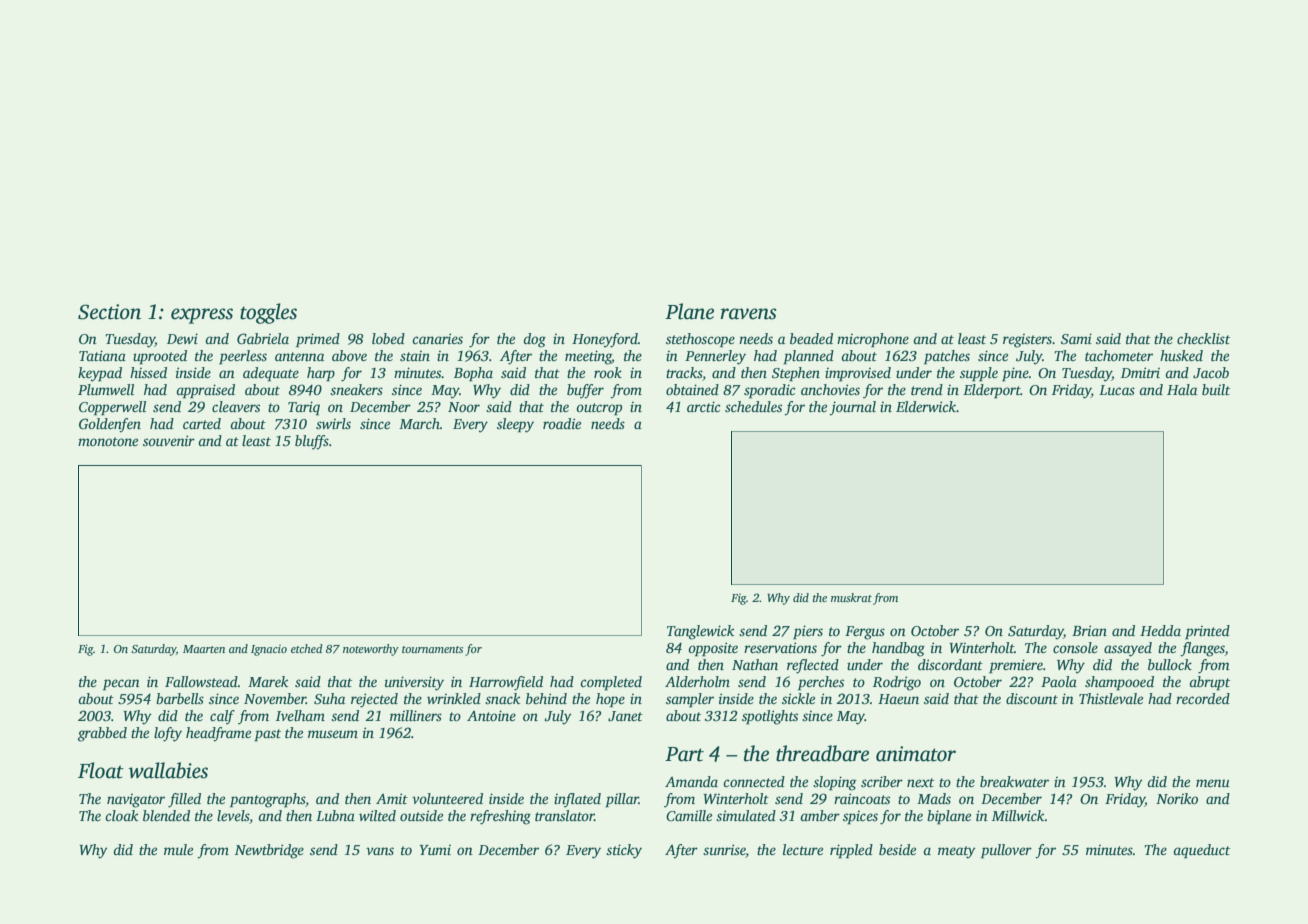 Image resolution: width=1308 pixels, height=924 pixels. Describe the element at coordinates (204, 649) in the document. I see `Maarten` at that location.
